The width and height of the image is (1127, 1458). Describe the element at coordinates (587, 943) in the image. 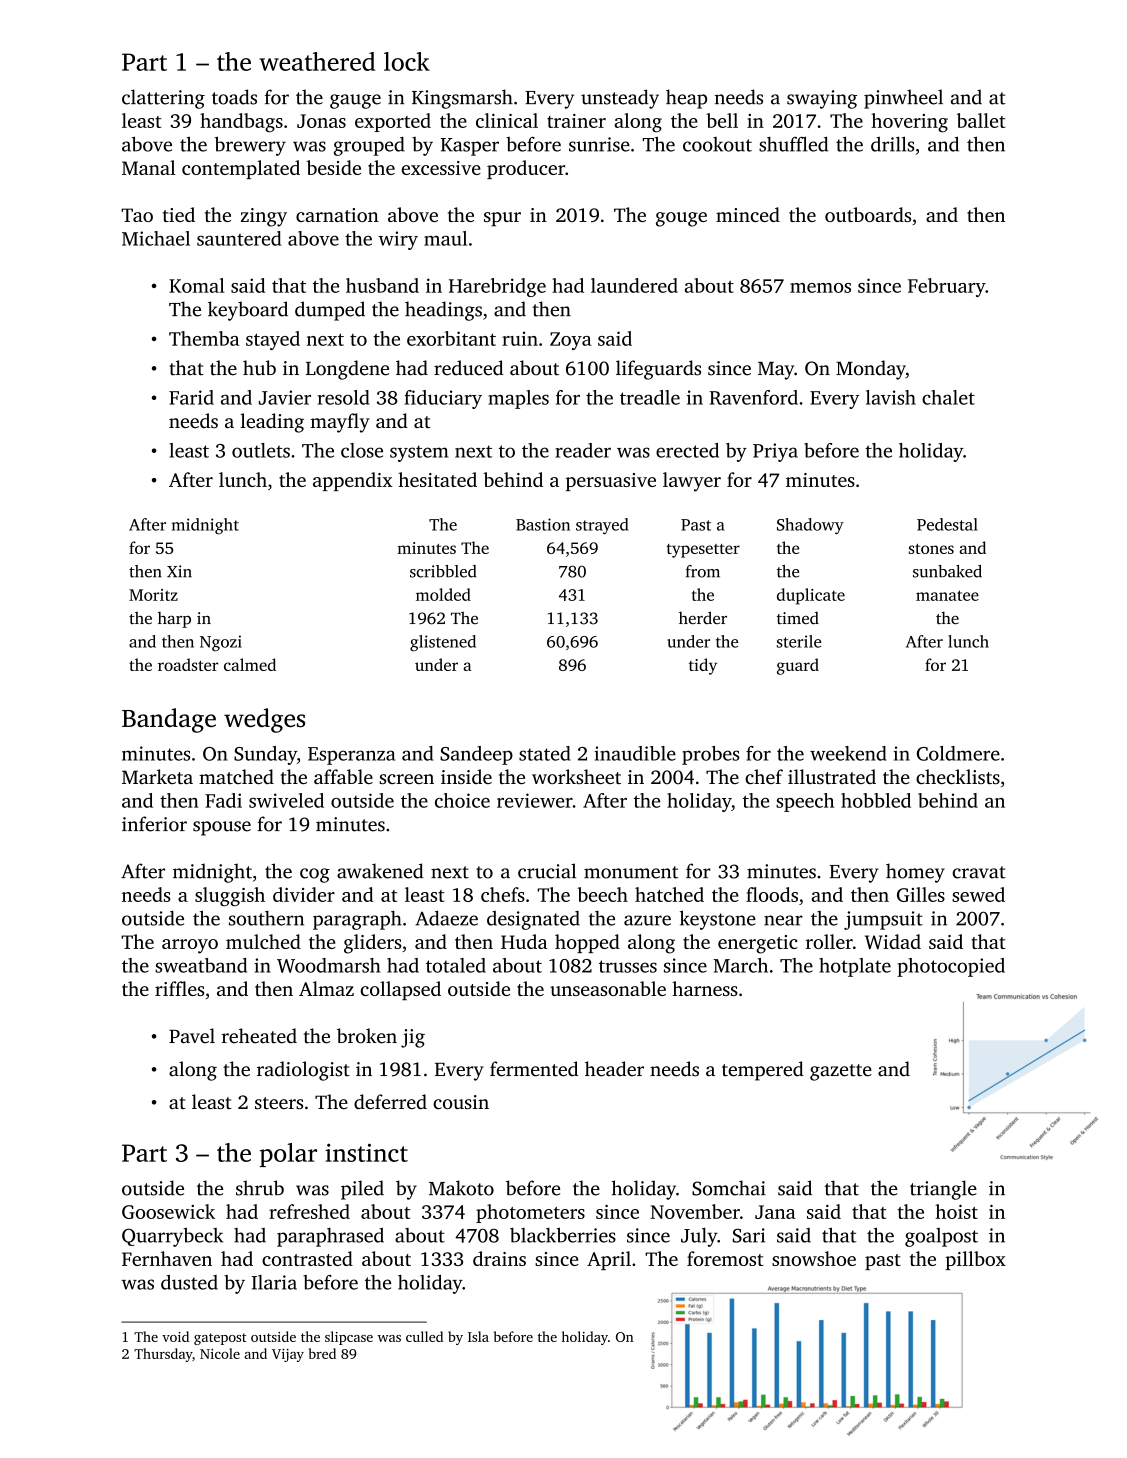

I see `hopped` at that location.
